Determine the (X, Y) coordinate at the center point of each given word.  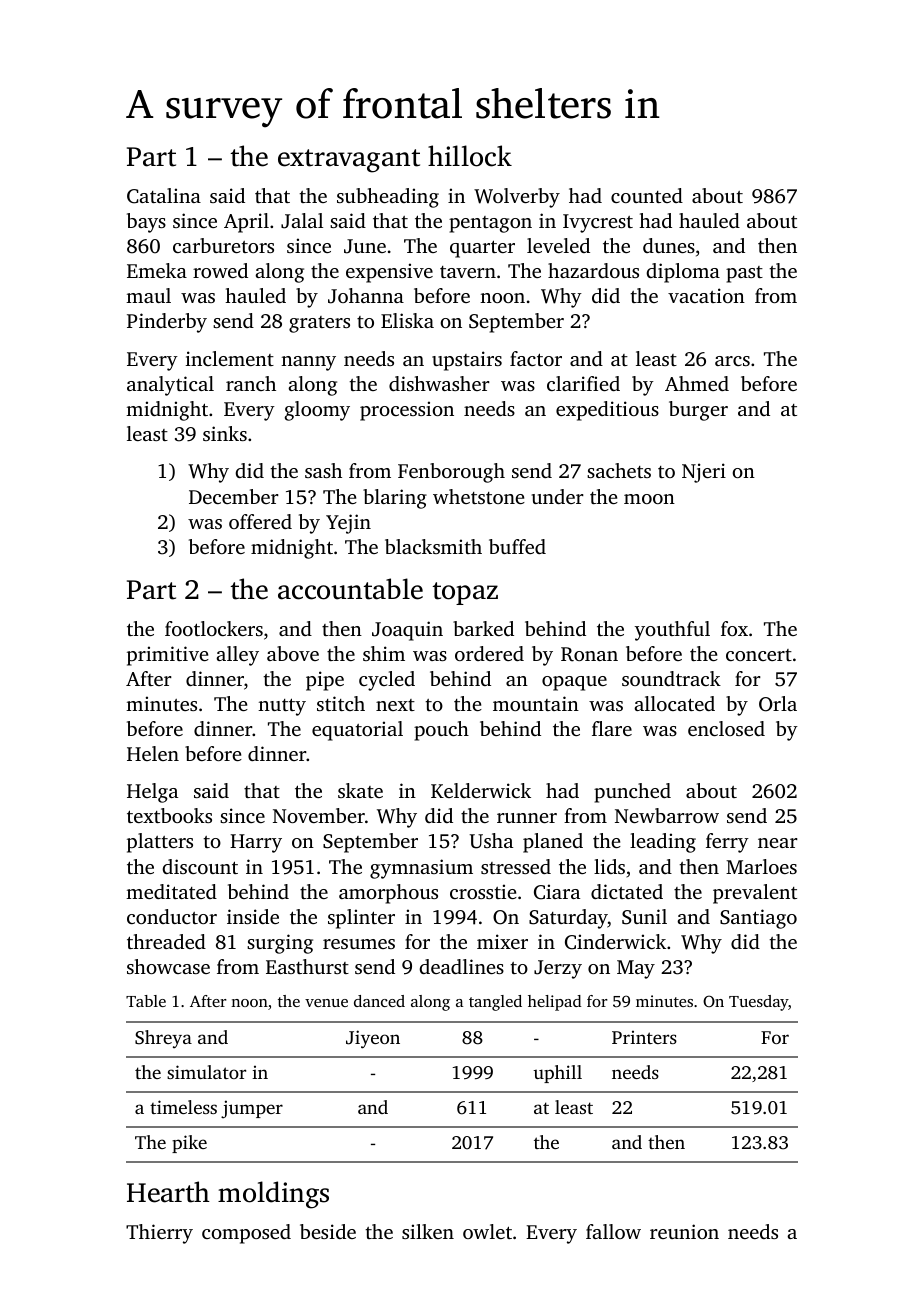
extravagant (349, 161)
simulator (206, 1072)
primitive (168, 656)
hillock (470, 156)
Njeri (704, 473)
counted (647, 195)
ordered (489, 653)
